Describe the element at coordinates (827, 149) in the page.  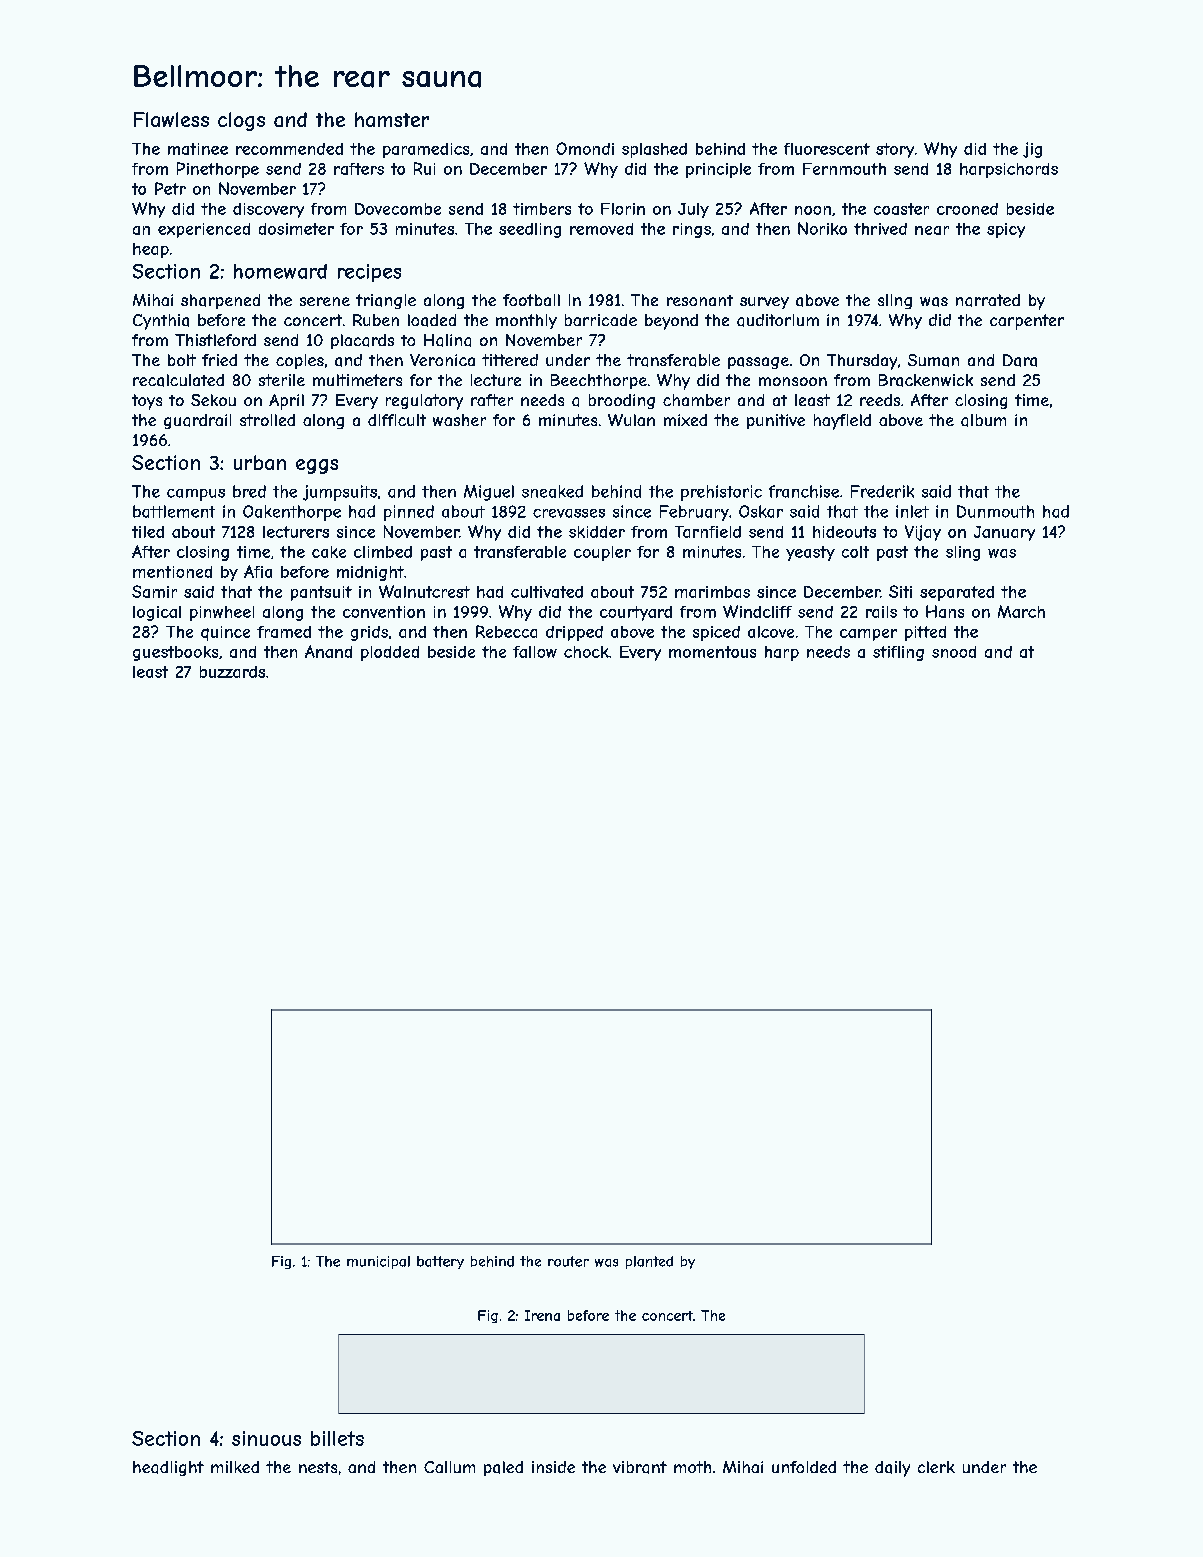
I see `fluorescent` at that location.
